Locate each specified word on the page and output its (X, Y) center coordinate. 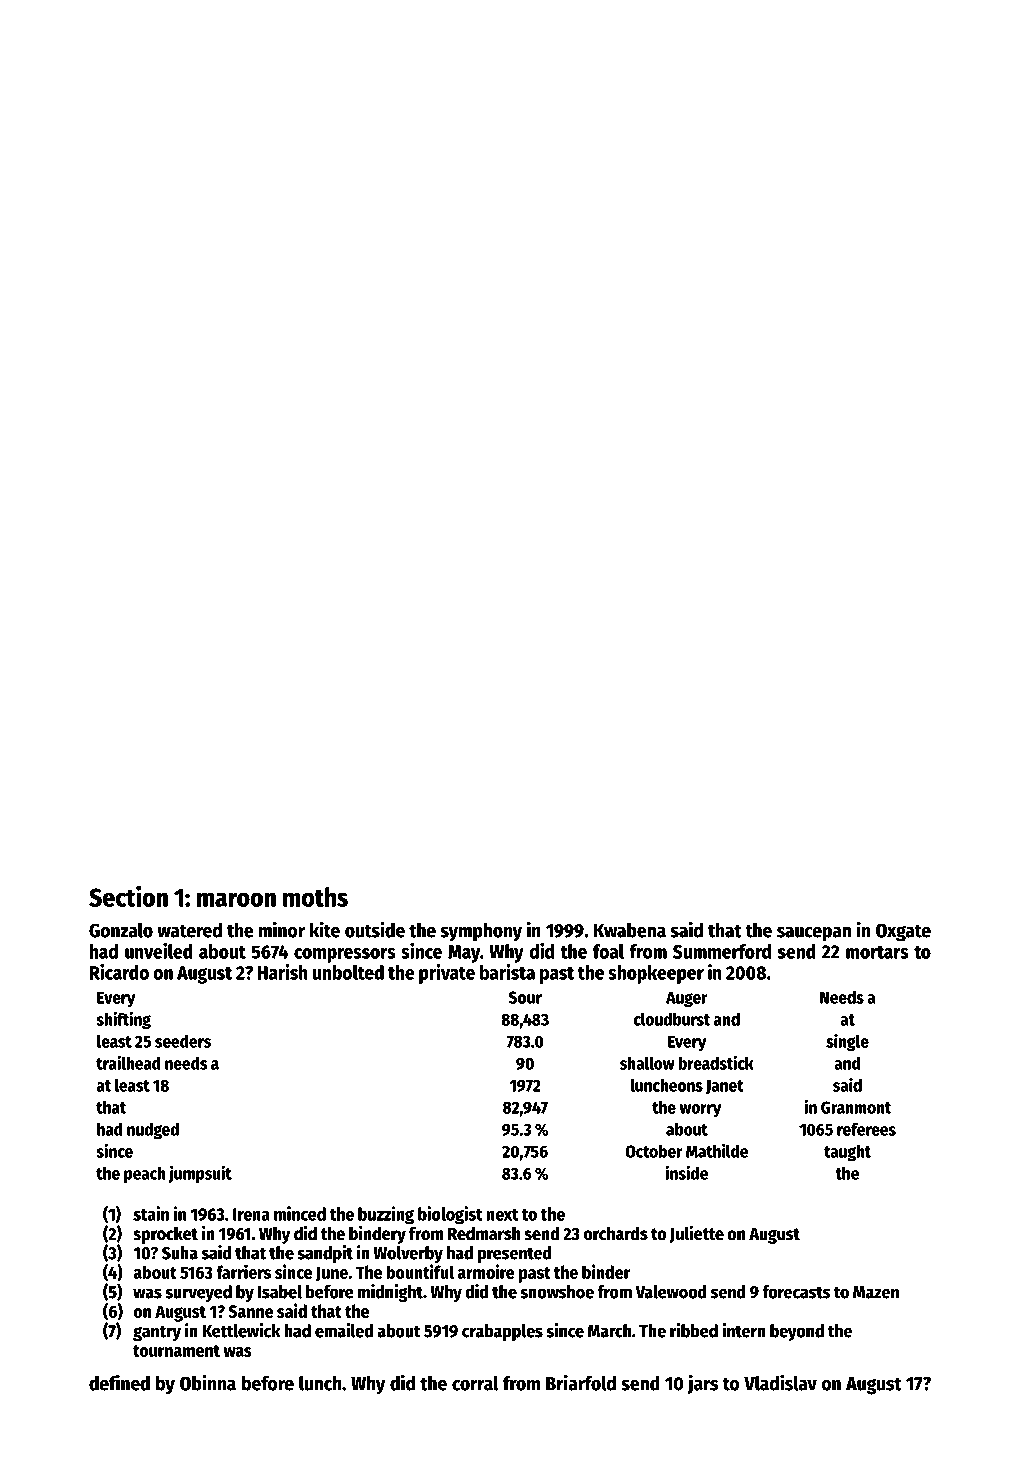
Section (128, 896)
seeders (183, 1041)
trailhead (128, 1062)
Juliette (697, 1234)
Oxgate (903, 932)
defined (119, 1383)
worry (700, 1110)
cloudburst (671, 1019)
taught (847, 1153)
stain (151, 1213)
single (847, 1043)
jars (702, 1385)
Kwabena (630, 930)
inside (687, 1173)
